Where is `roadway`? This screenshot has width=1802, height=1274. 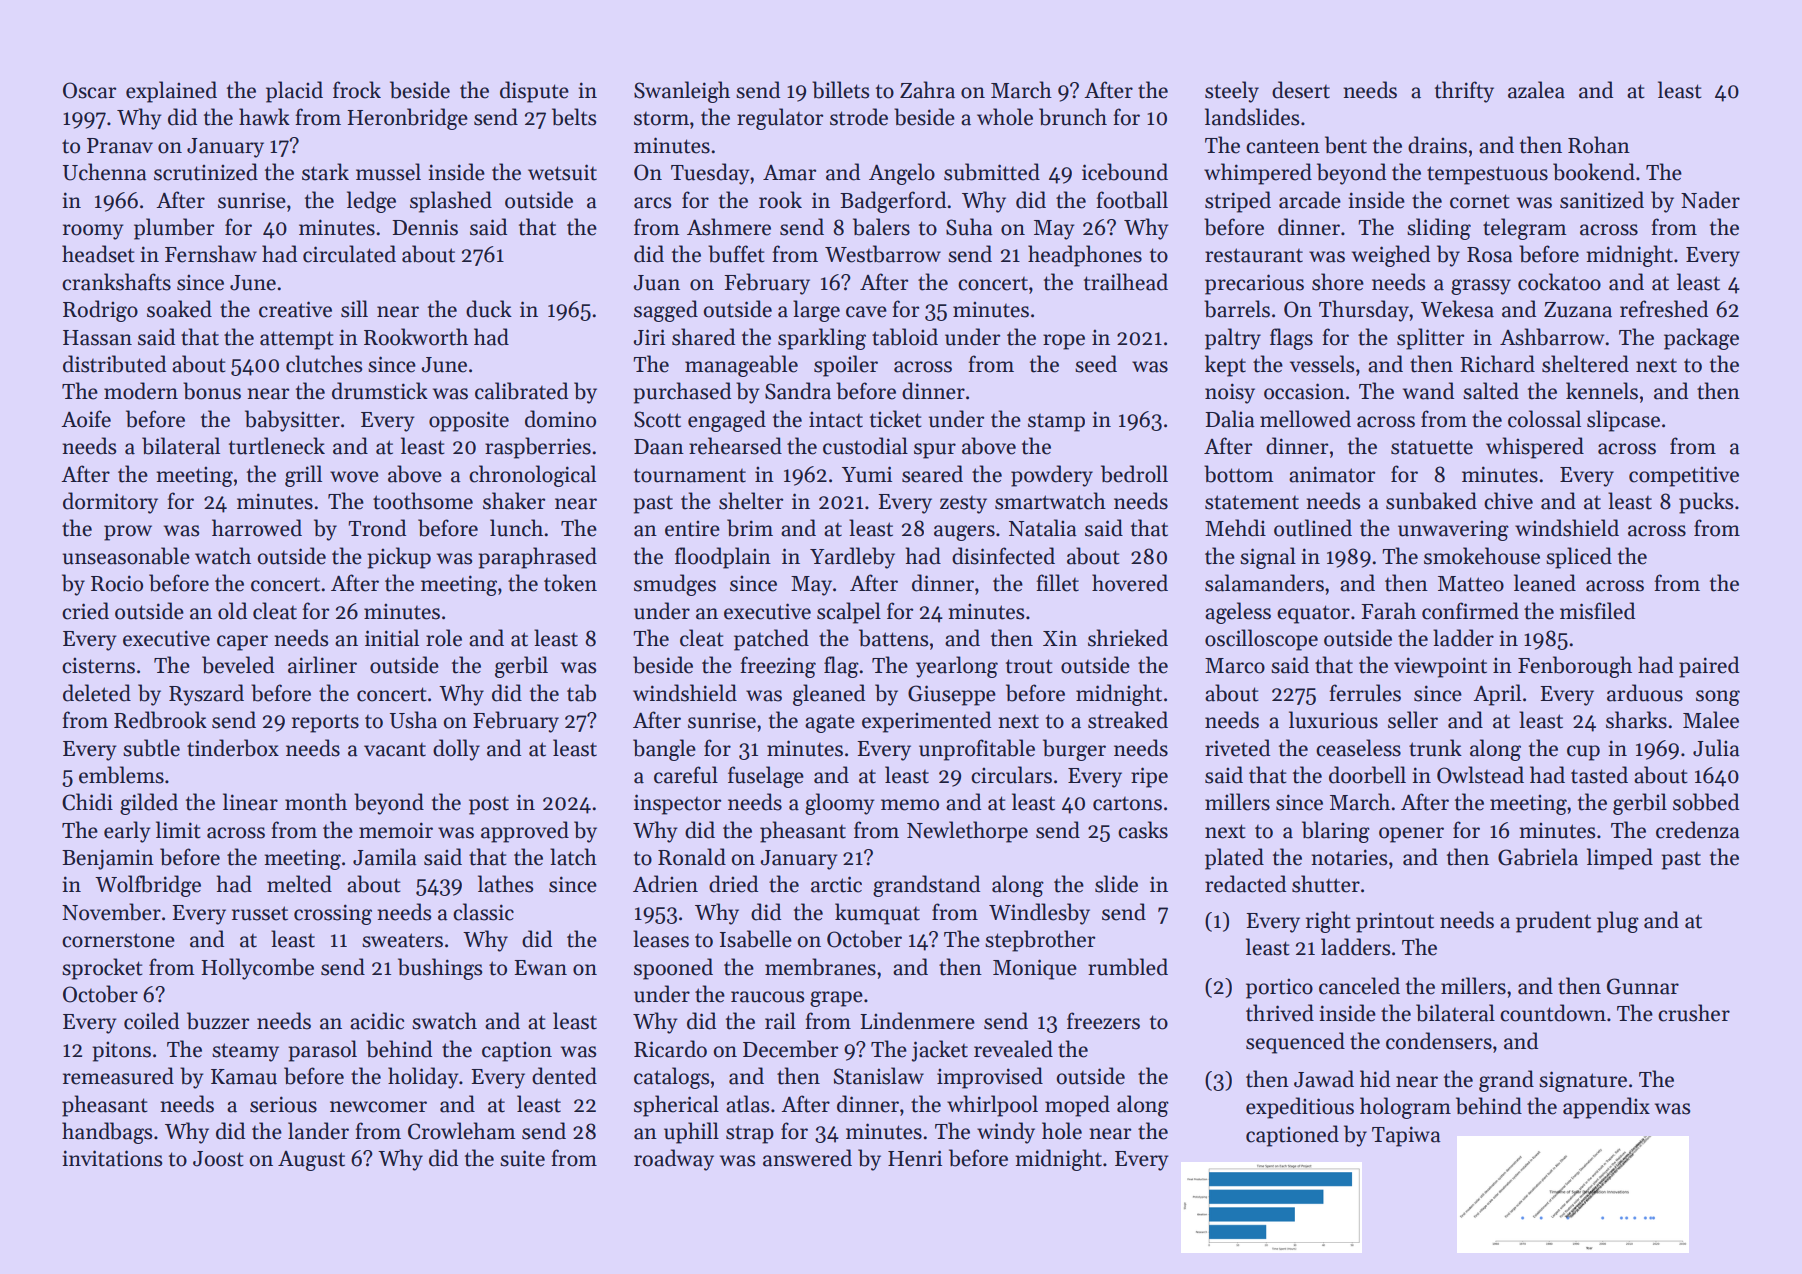
roadway is located at coordinates (674, 1160).
